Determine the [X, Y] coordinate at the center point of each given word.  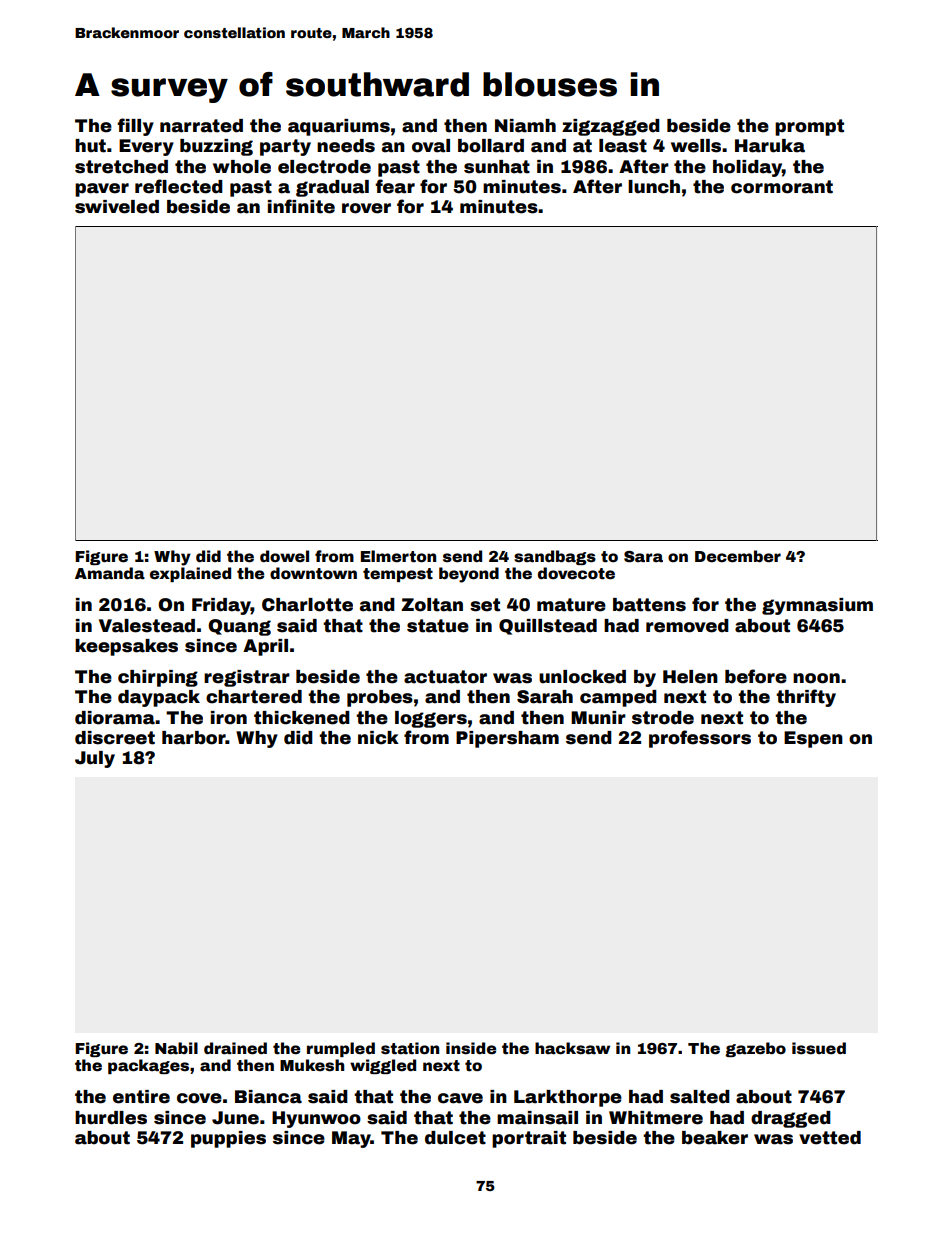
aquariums [339, 127]
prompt [809, 127]
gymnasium [817, 606]
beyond [469, 575]
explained [190, 574]
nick [378, 738]
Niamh [525, 126]
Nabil [176, 1048]
